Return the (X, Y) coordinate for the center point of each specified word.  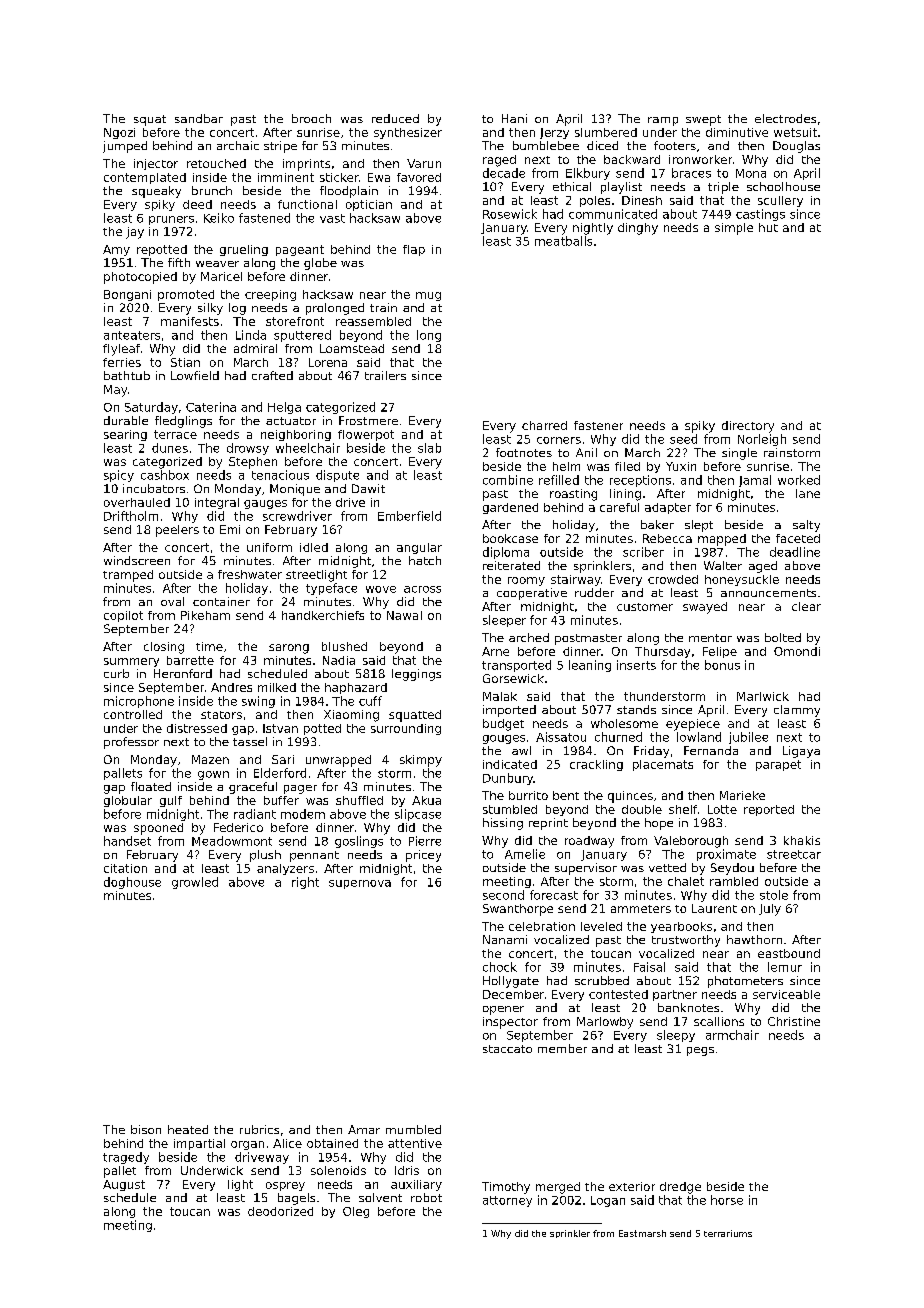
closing (164, 648)
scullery (780, 201)
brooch (311, 118)
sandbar (199, 118)
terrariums (728, 1233)
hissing (503, 824)
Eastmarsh (642, 1233)
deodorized (280, 1211)
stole (774, 895)
